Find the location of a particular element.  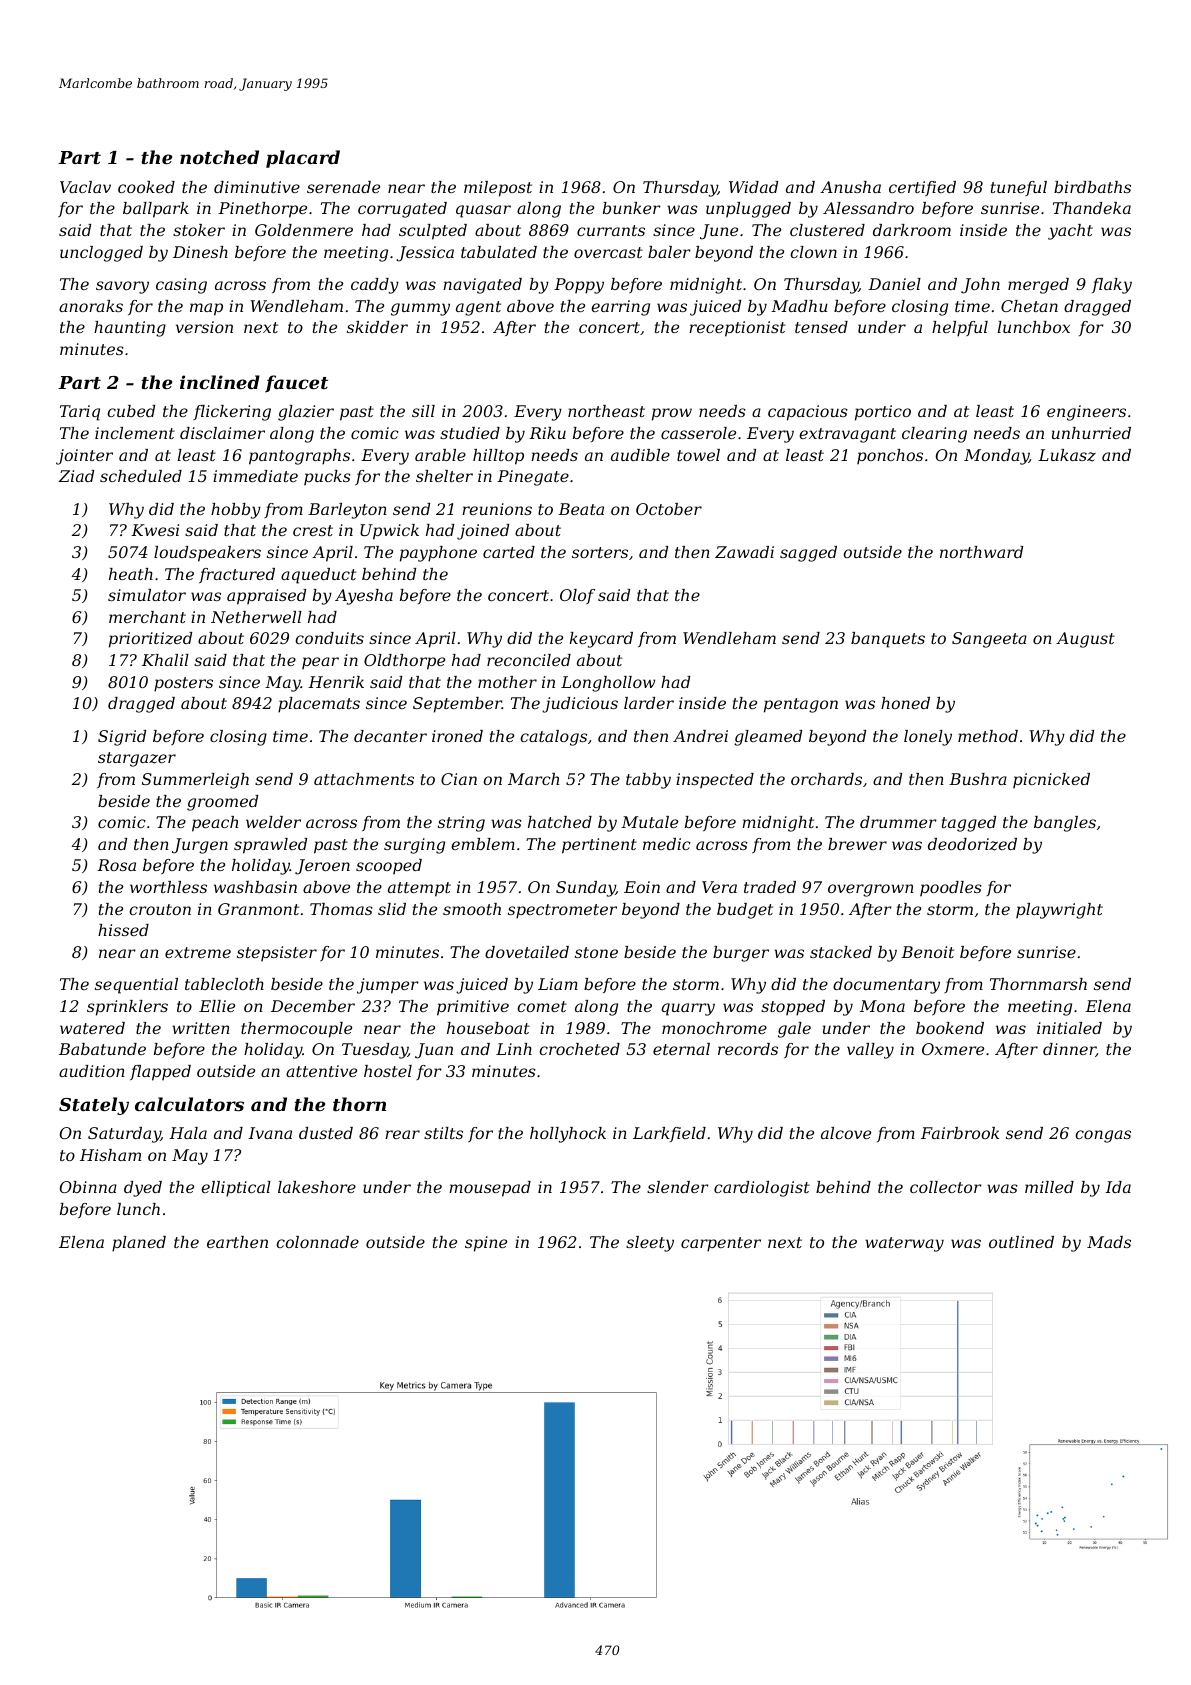

skidder is located at coordinates (377, 327).
